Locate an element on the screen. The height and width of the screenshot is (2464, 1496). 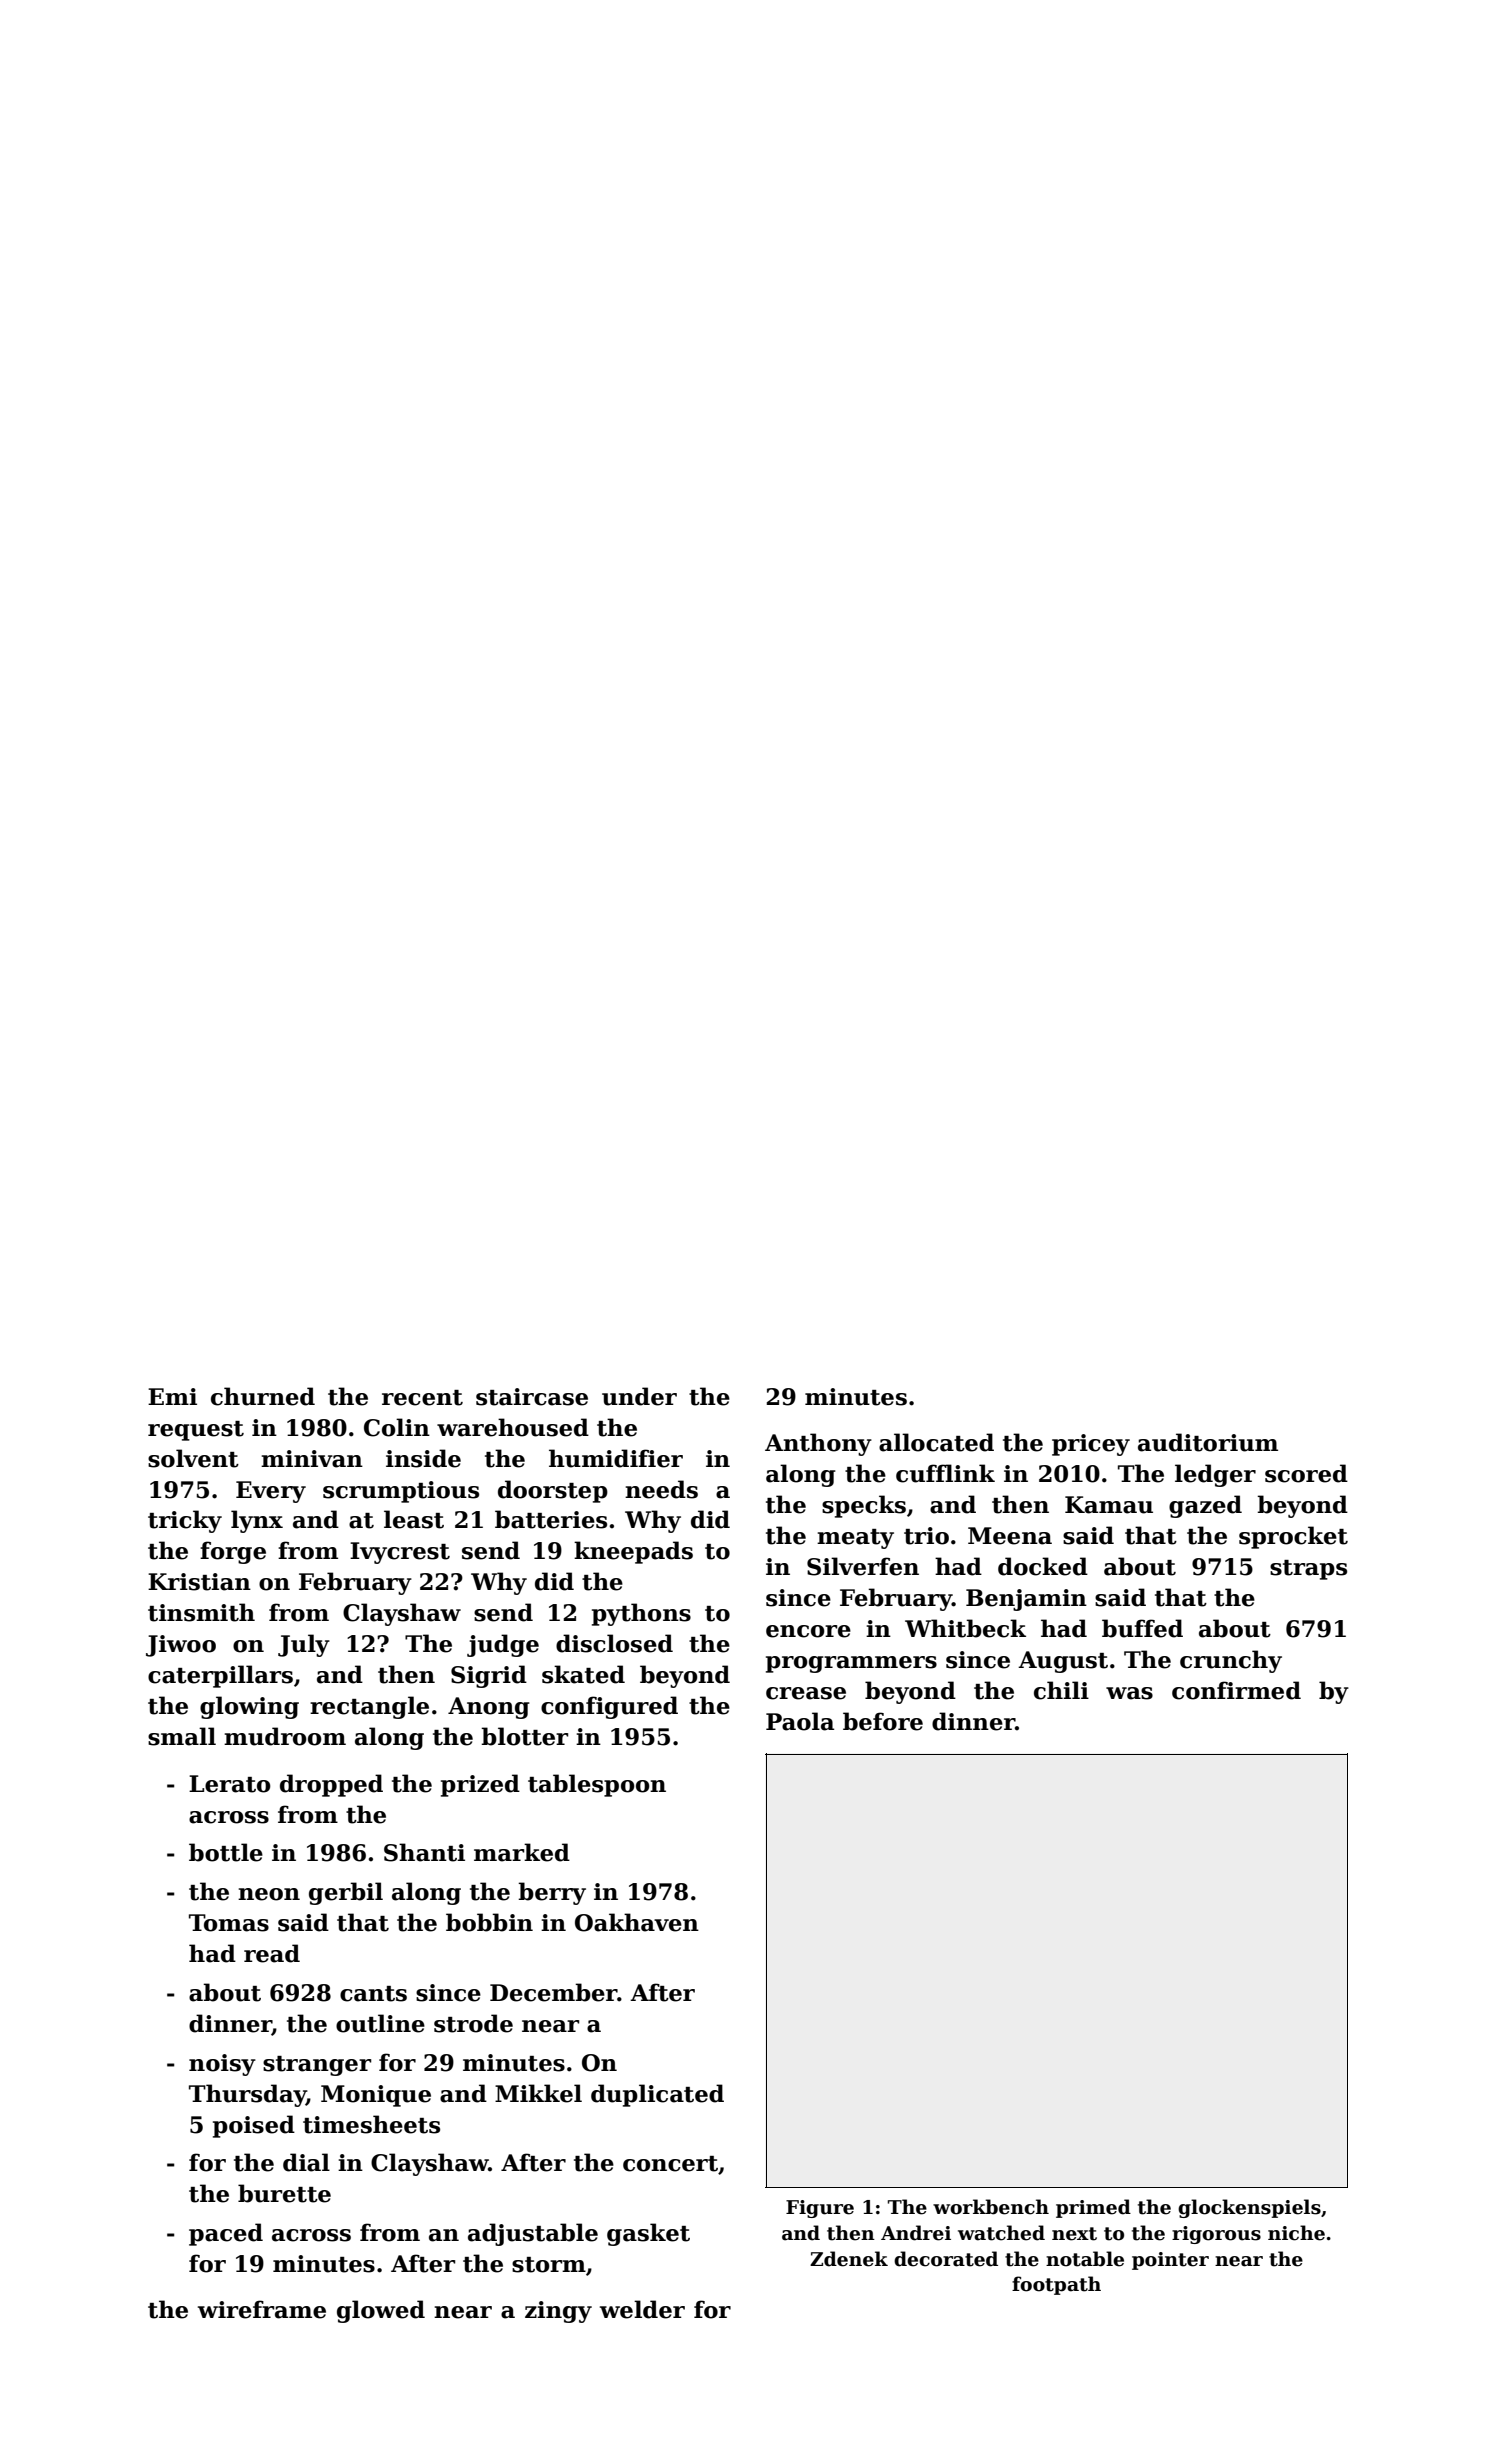
paced is located at coordinates (226, 2234).
